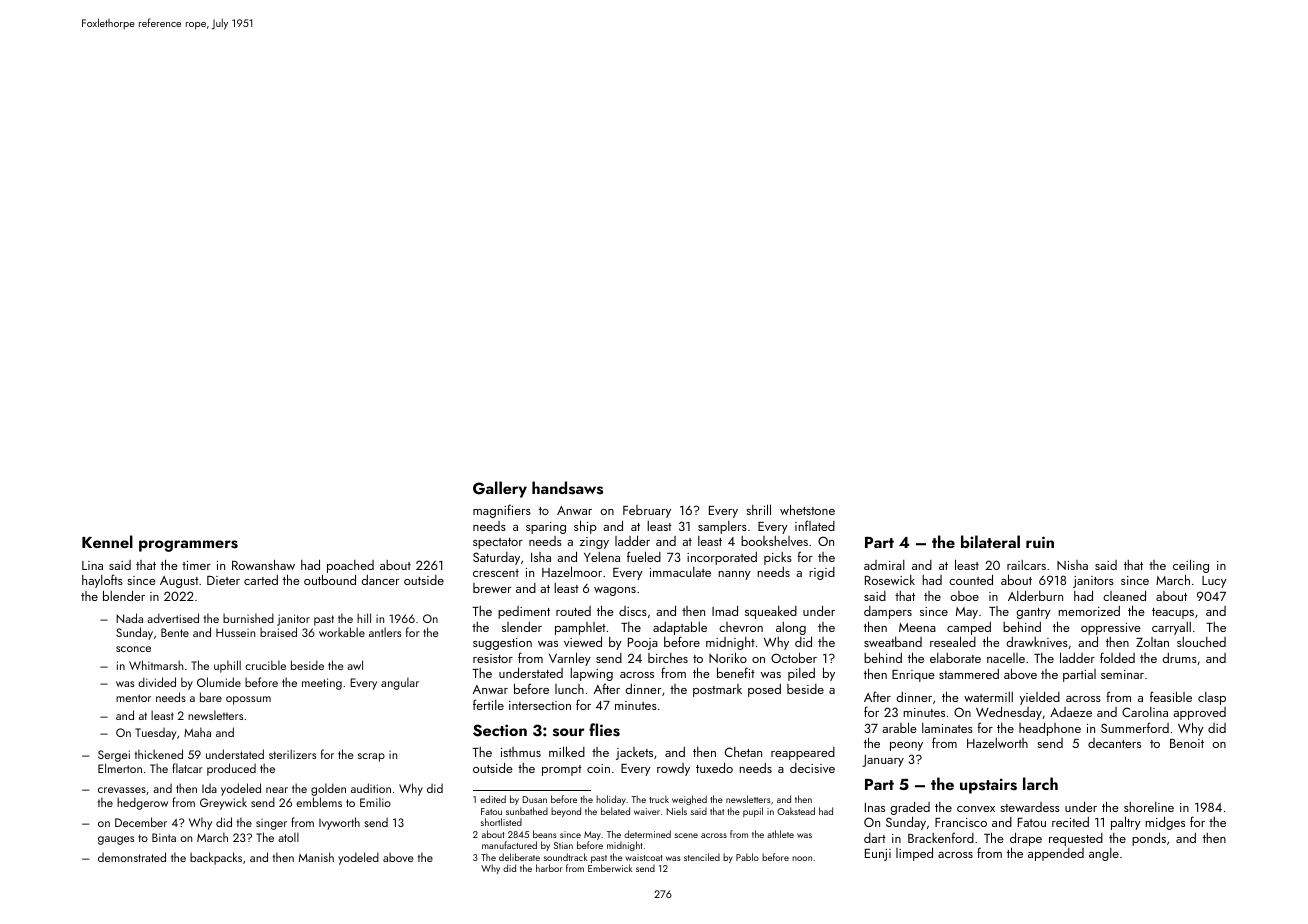 Image resolution: width=1308 pixels, height=924 pixels. What do you see at coordinates (549, 868) in the page?
I see `harbor` at bounding box center [549, 868].
